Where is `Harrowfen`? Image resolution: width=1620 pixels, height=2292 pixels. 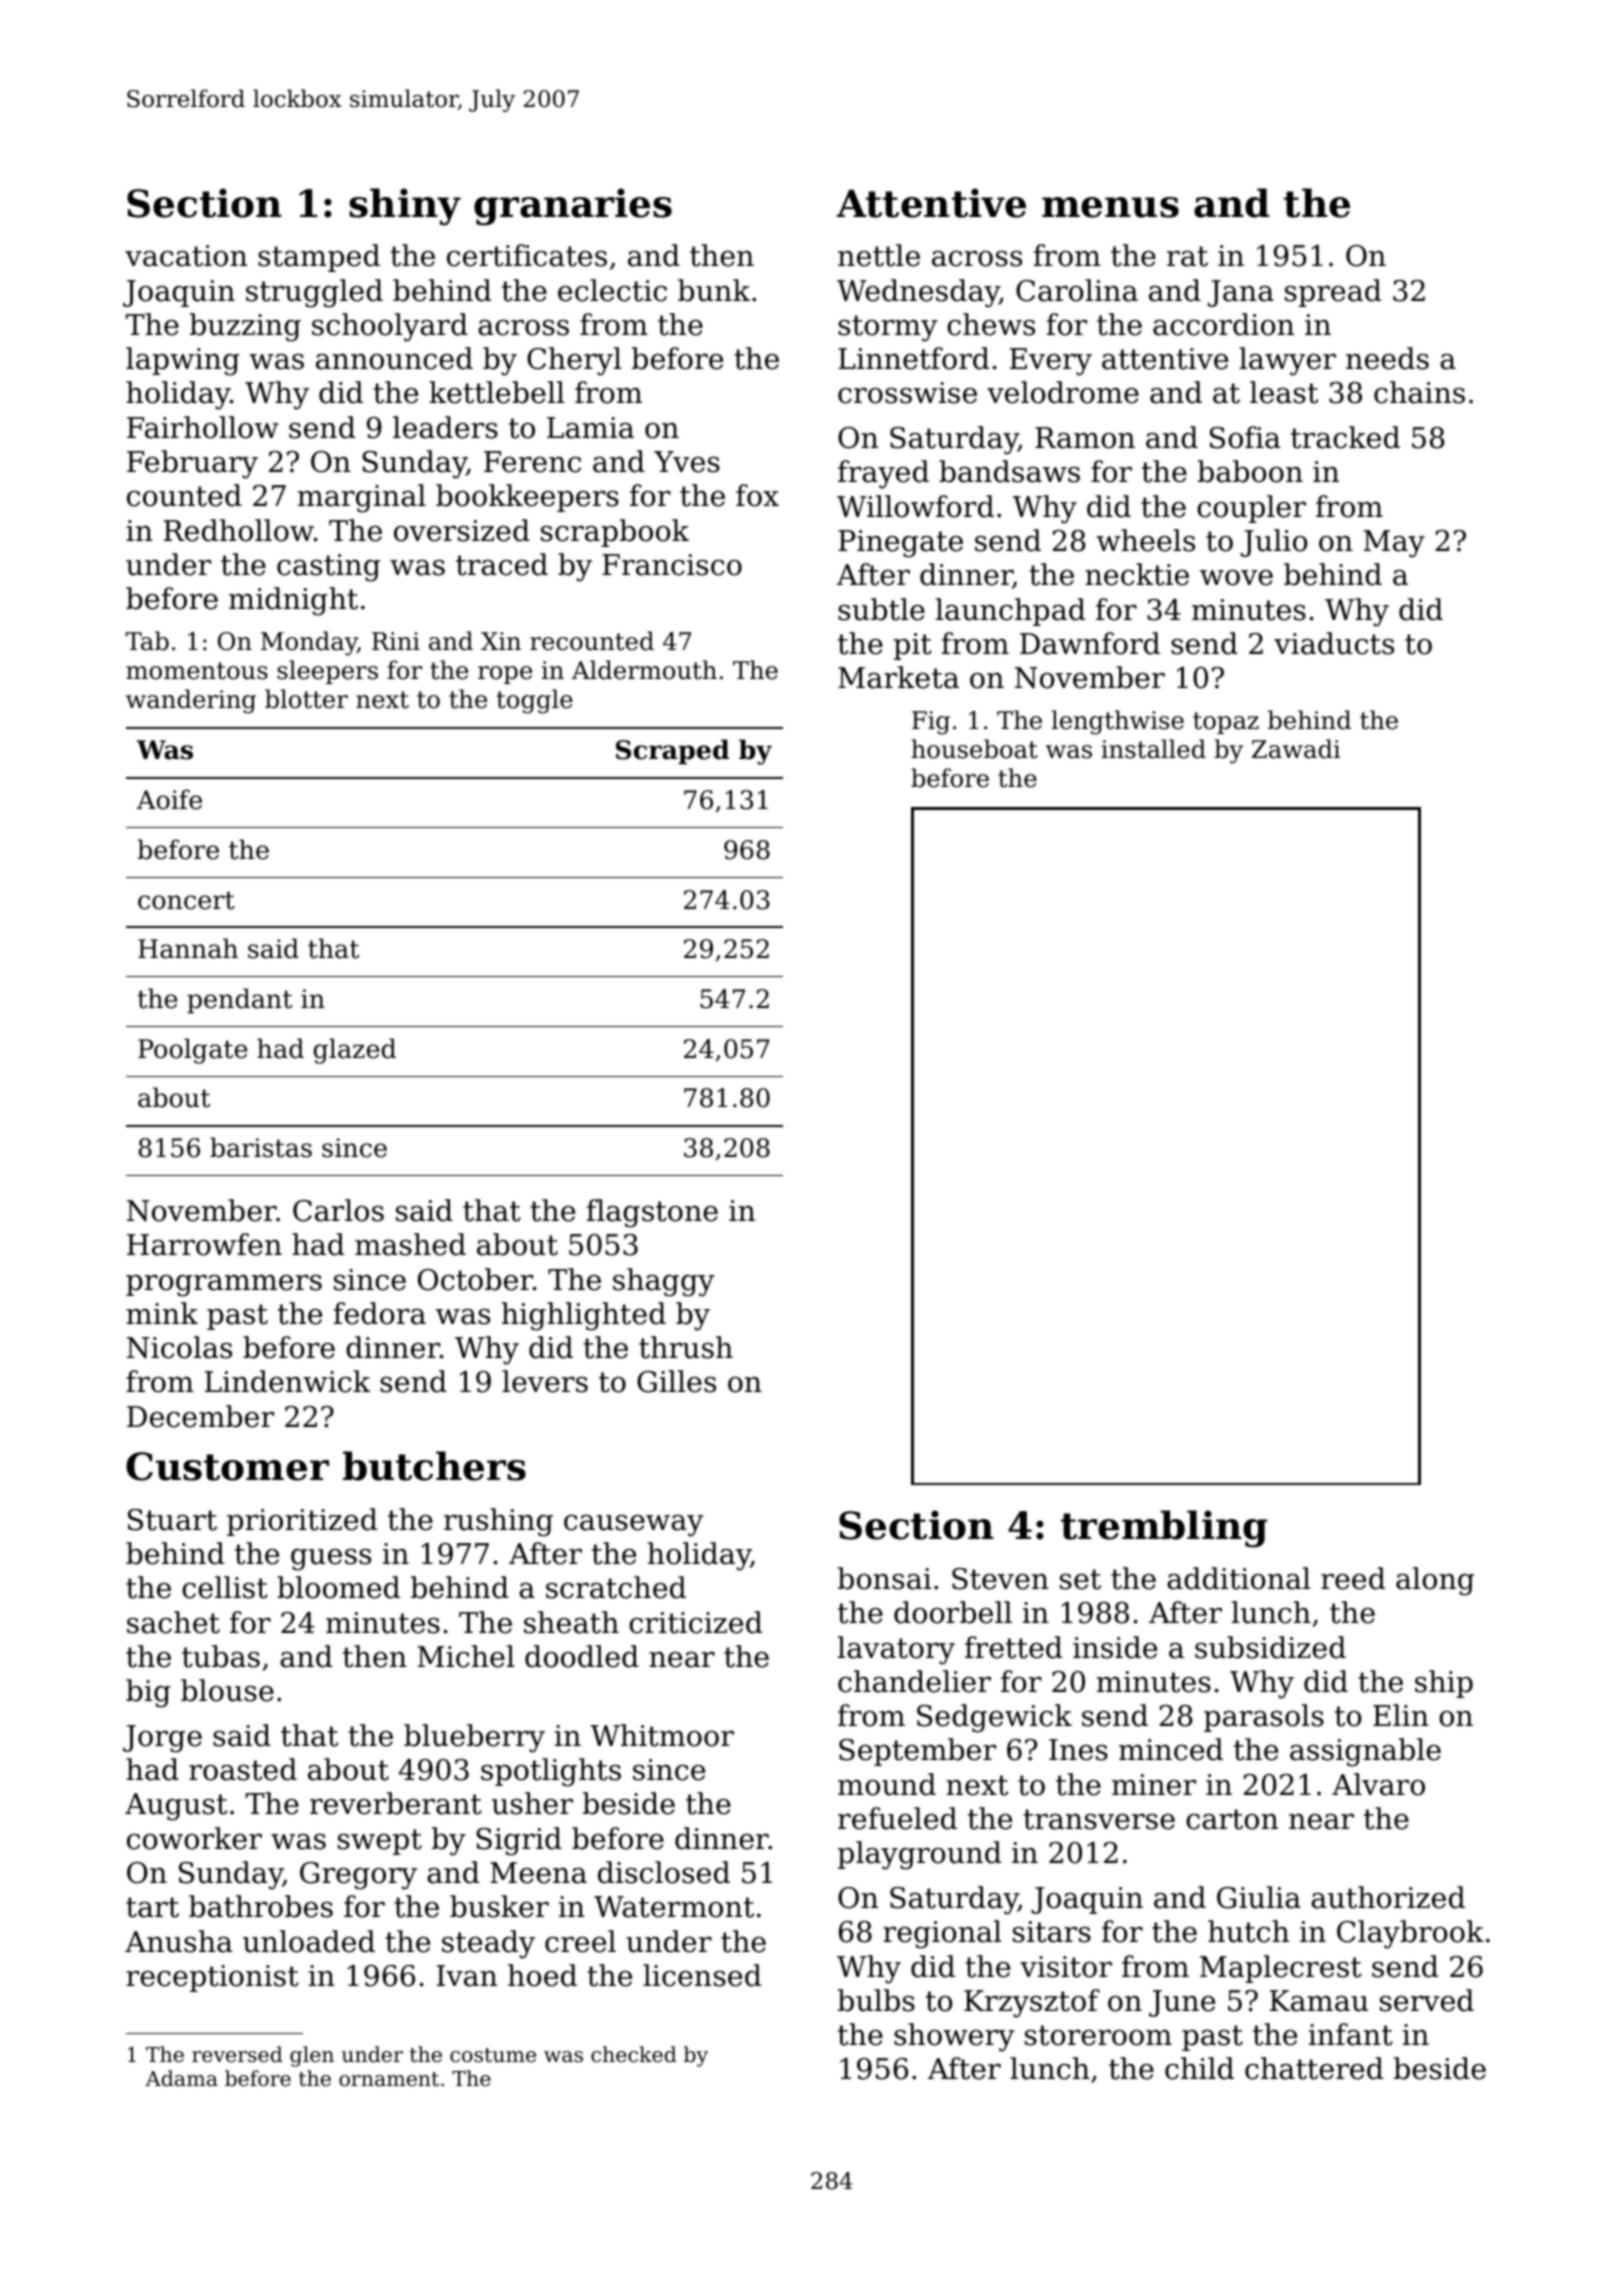
Harrowfen is located at coordinates (204, 1244).
